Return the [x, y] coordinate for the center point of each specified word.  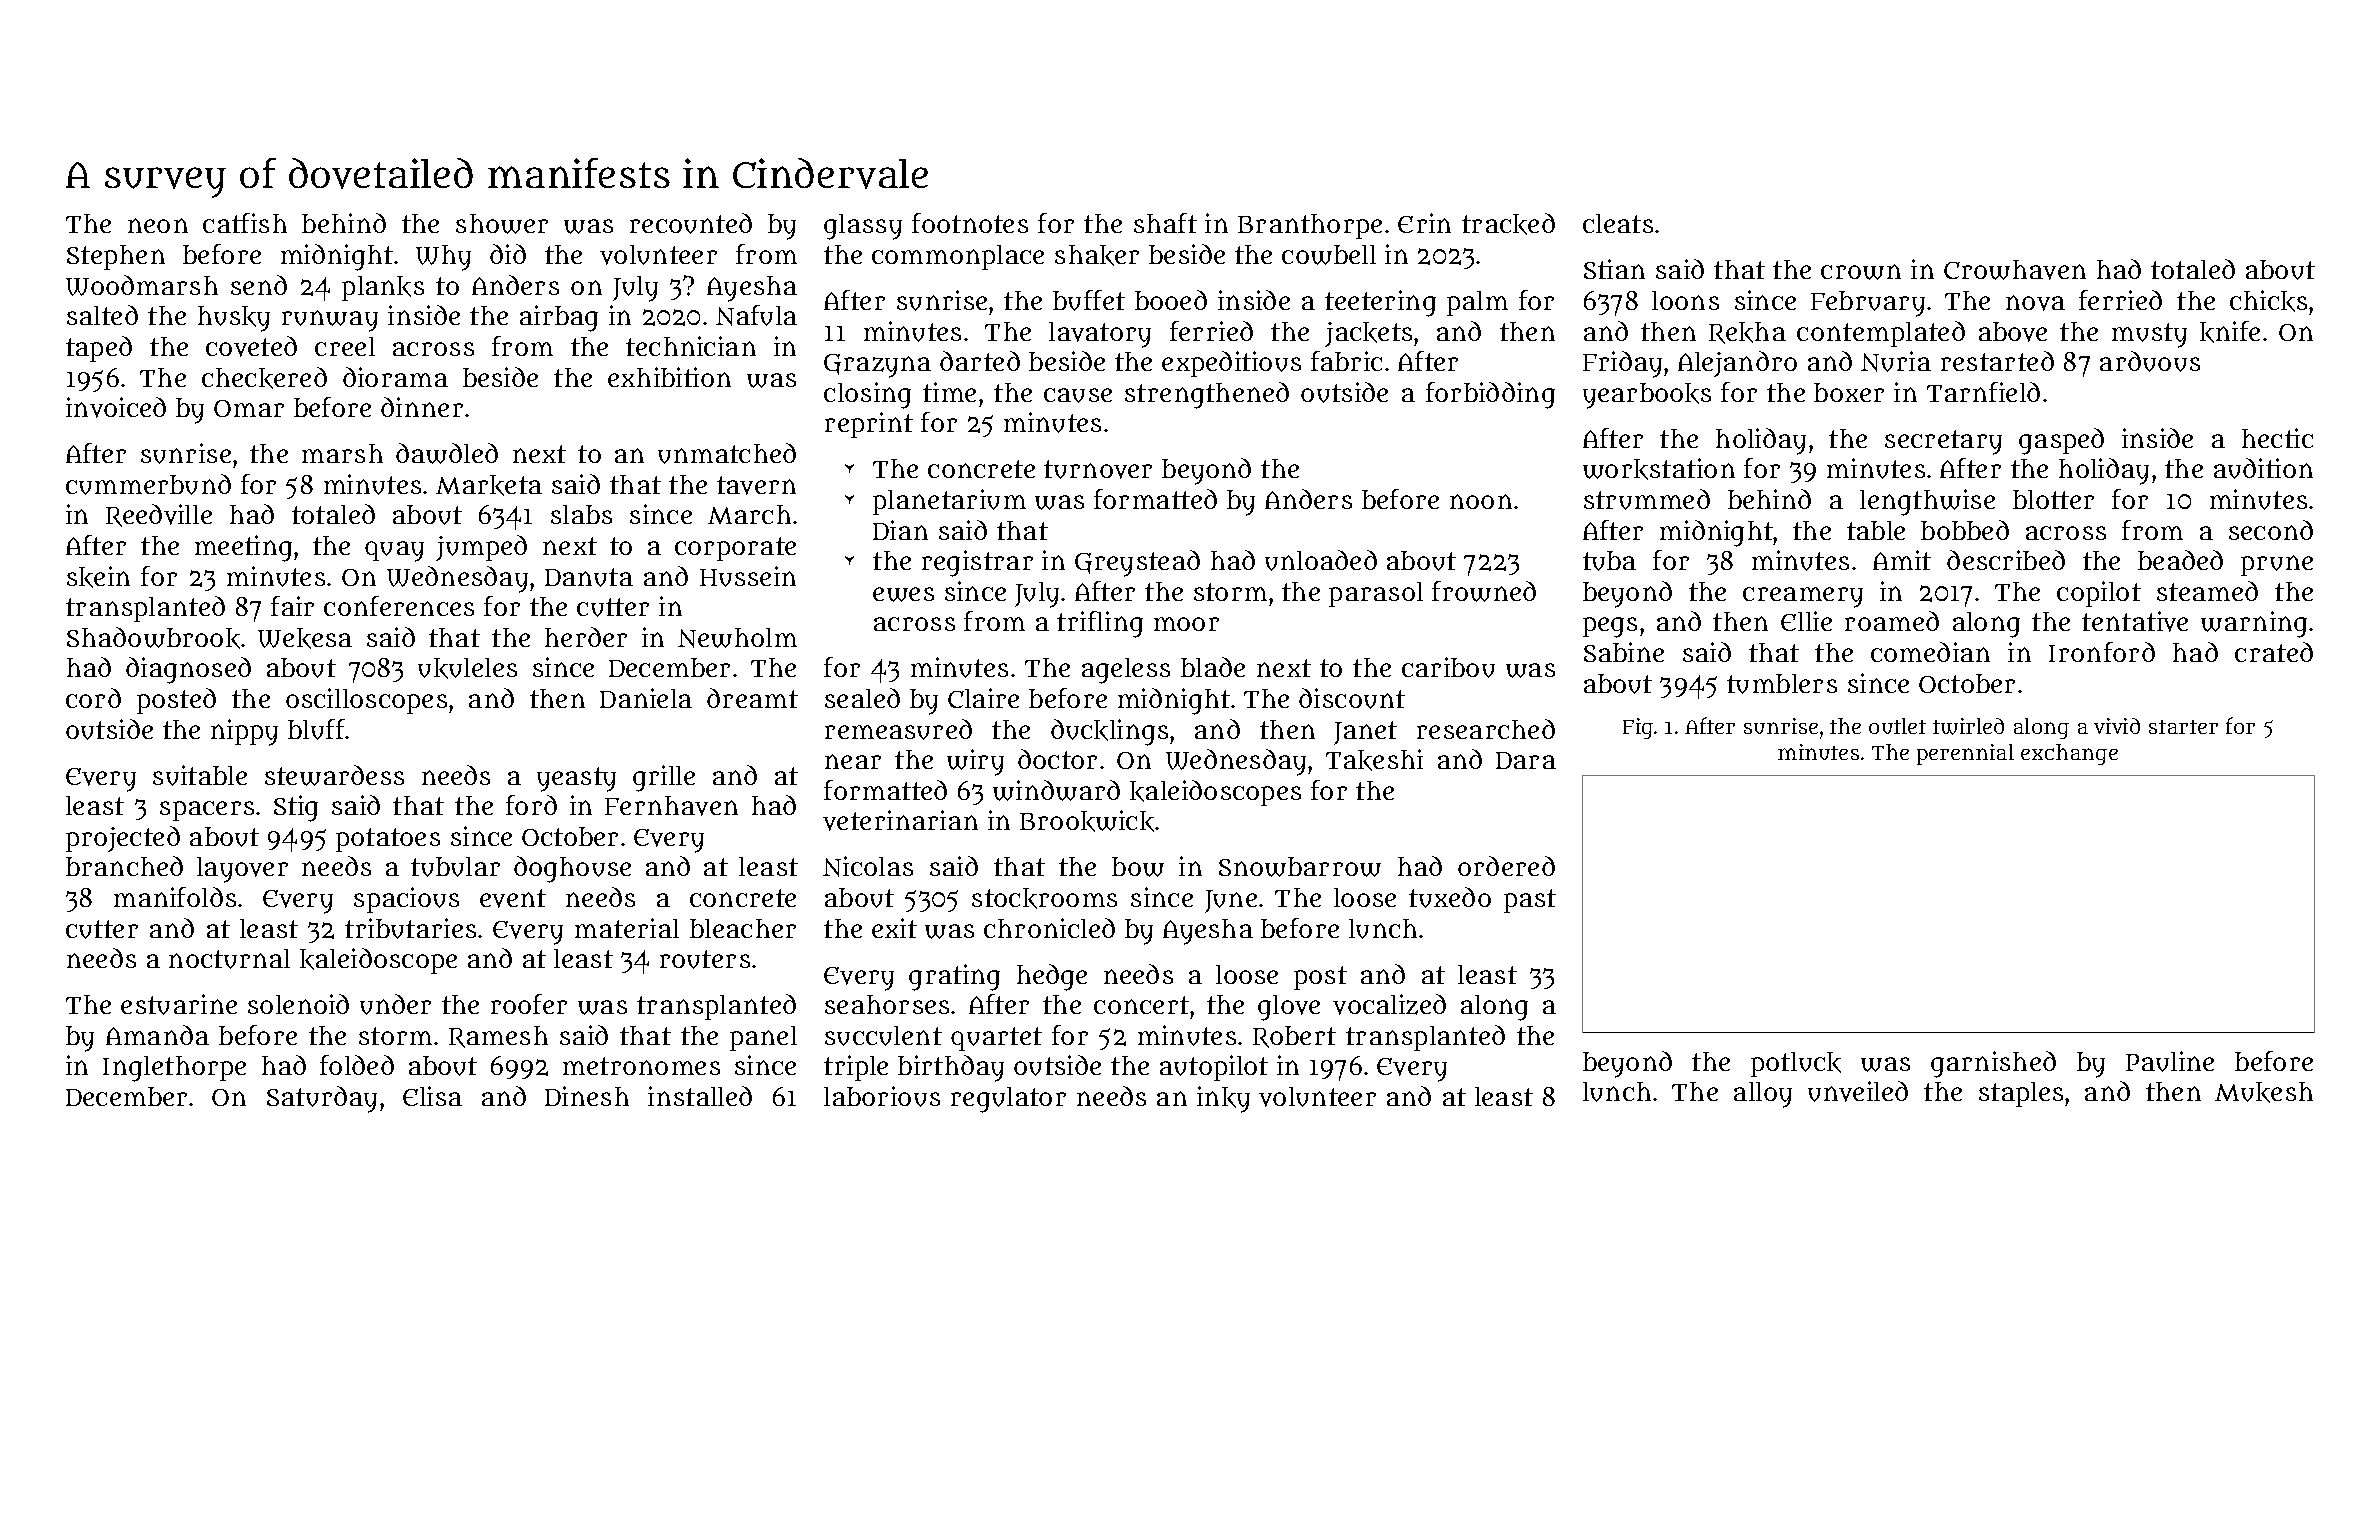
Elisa [432, 1096]
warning [2254, 624]
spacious [406, 900]
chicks [2268, 301]
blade [1213, 667]
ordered [1506, 866]
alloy [1763, 1095]
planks [383, 288]
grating [954, 977]
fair [292, 606]
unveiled [1858, 1091]
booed [1171, 300]
